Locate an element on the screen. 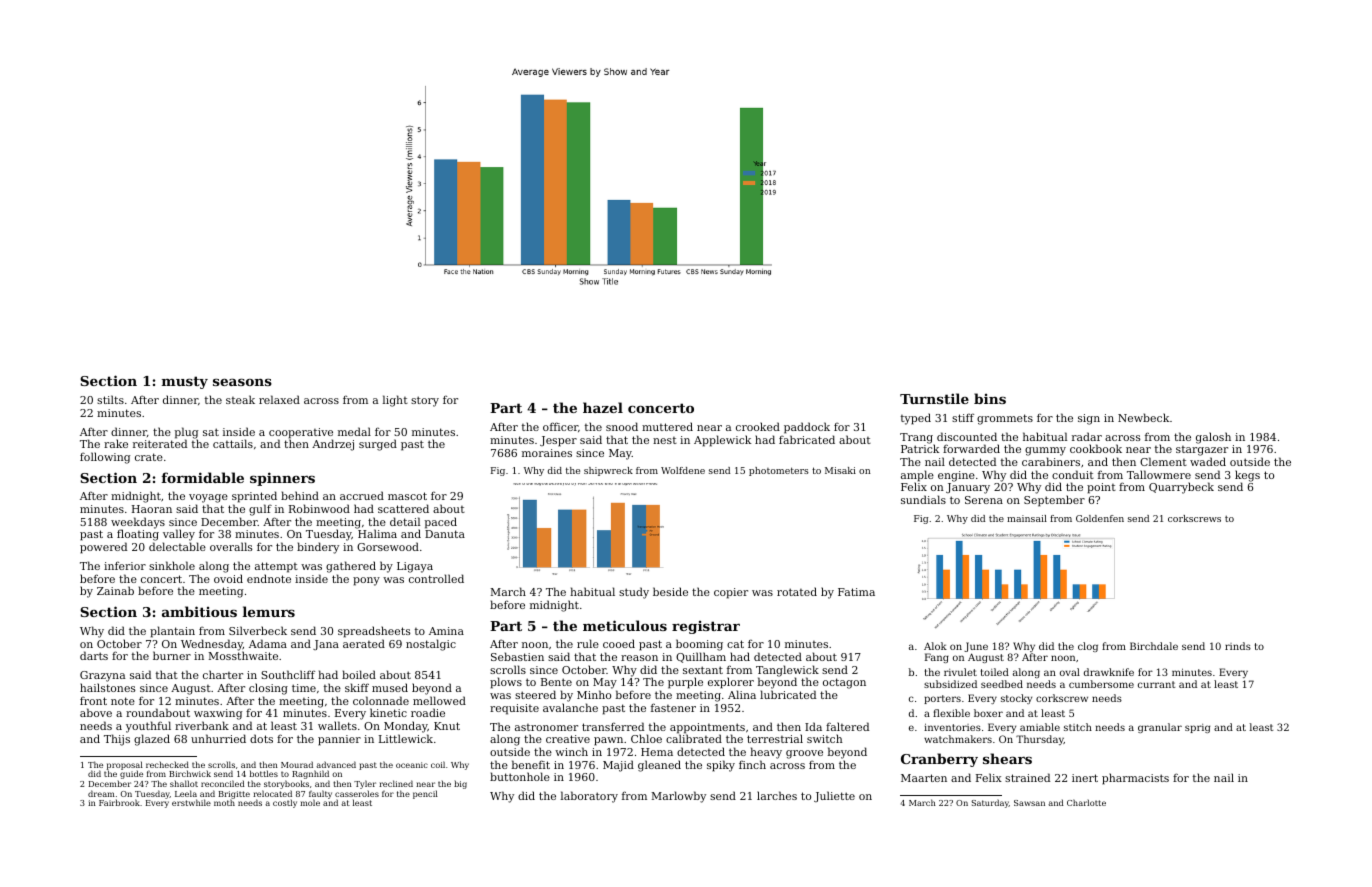  Quarrybeck is located at coordinates (1181, 488).
